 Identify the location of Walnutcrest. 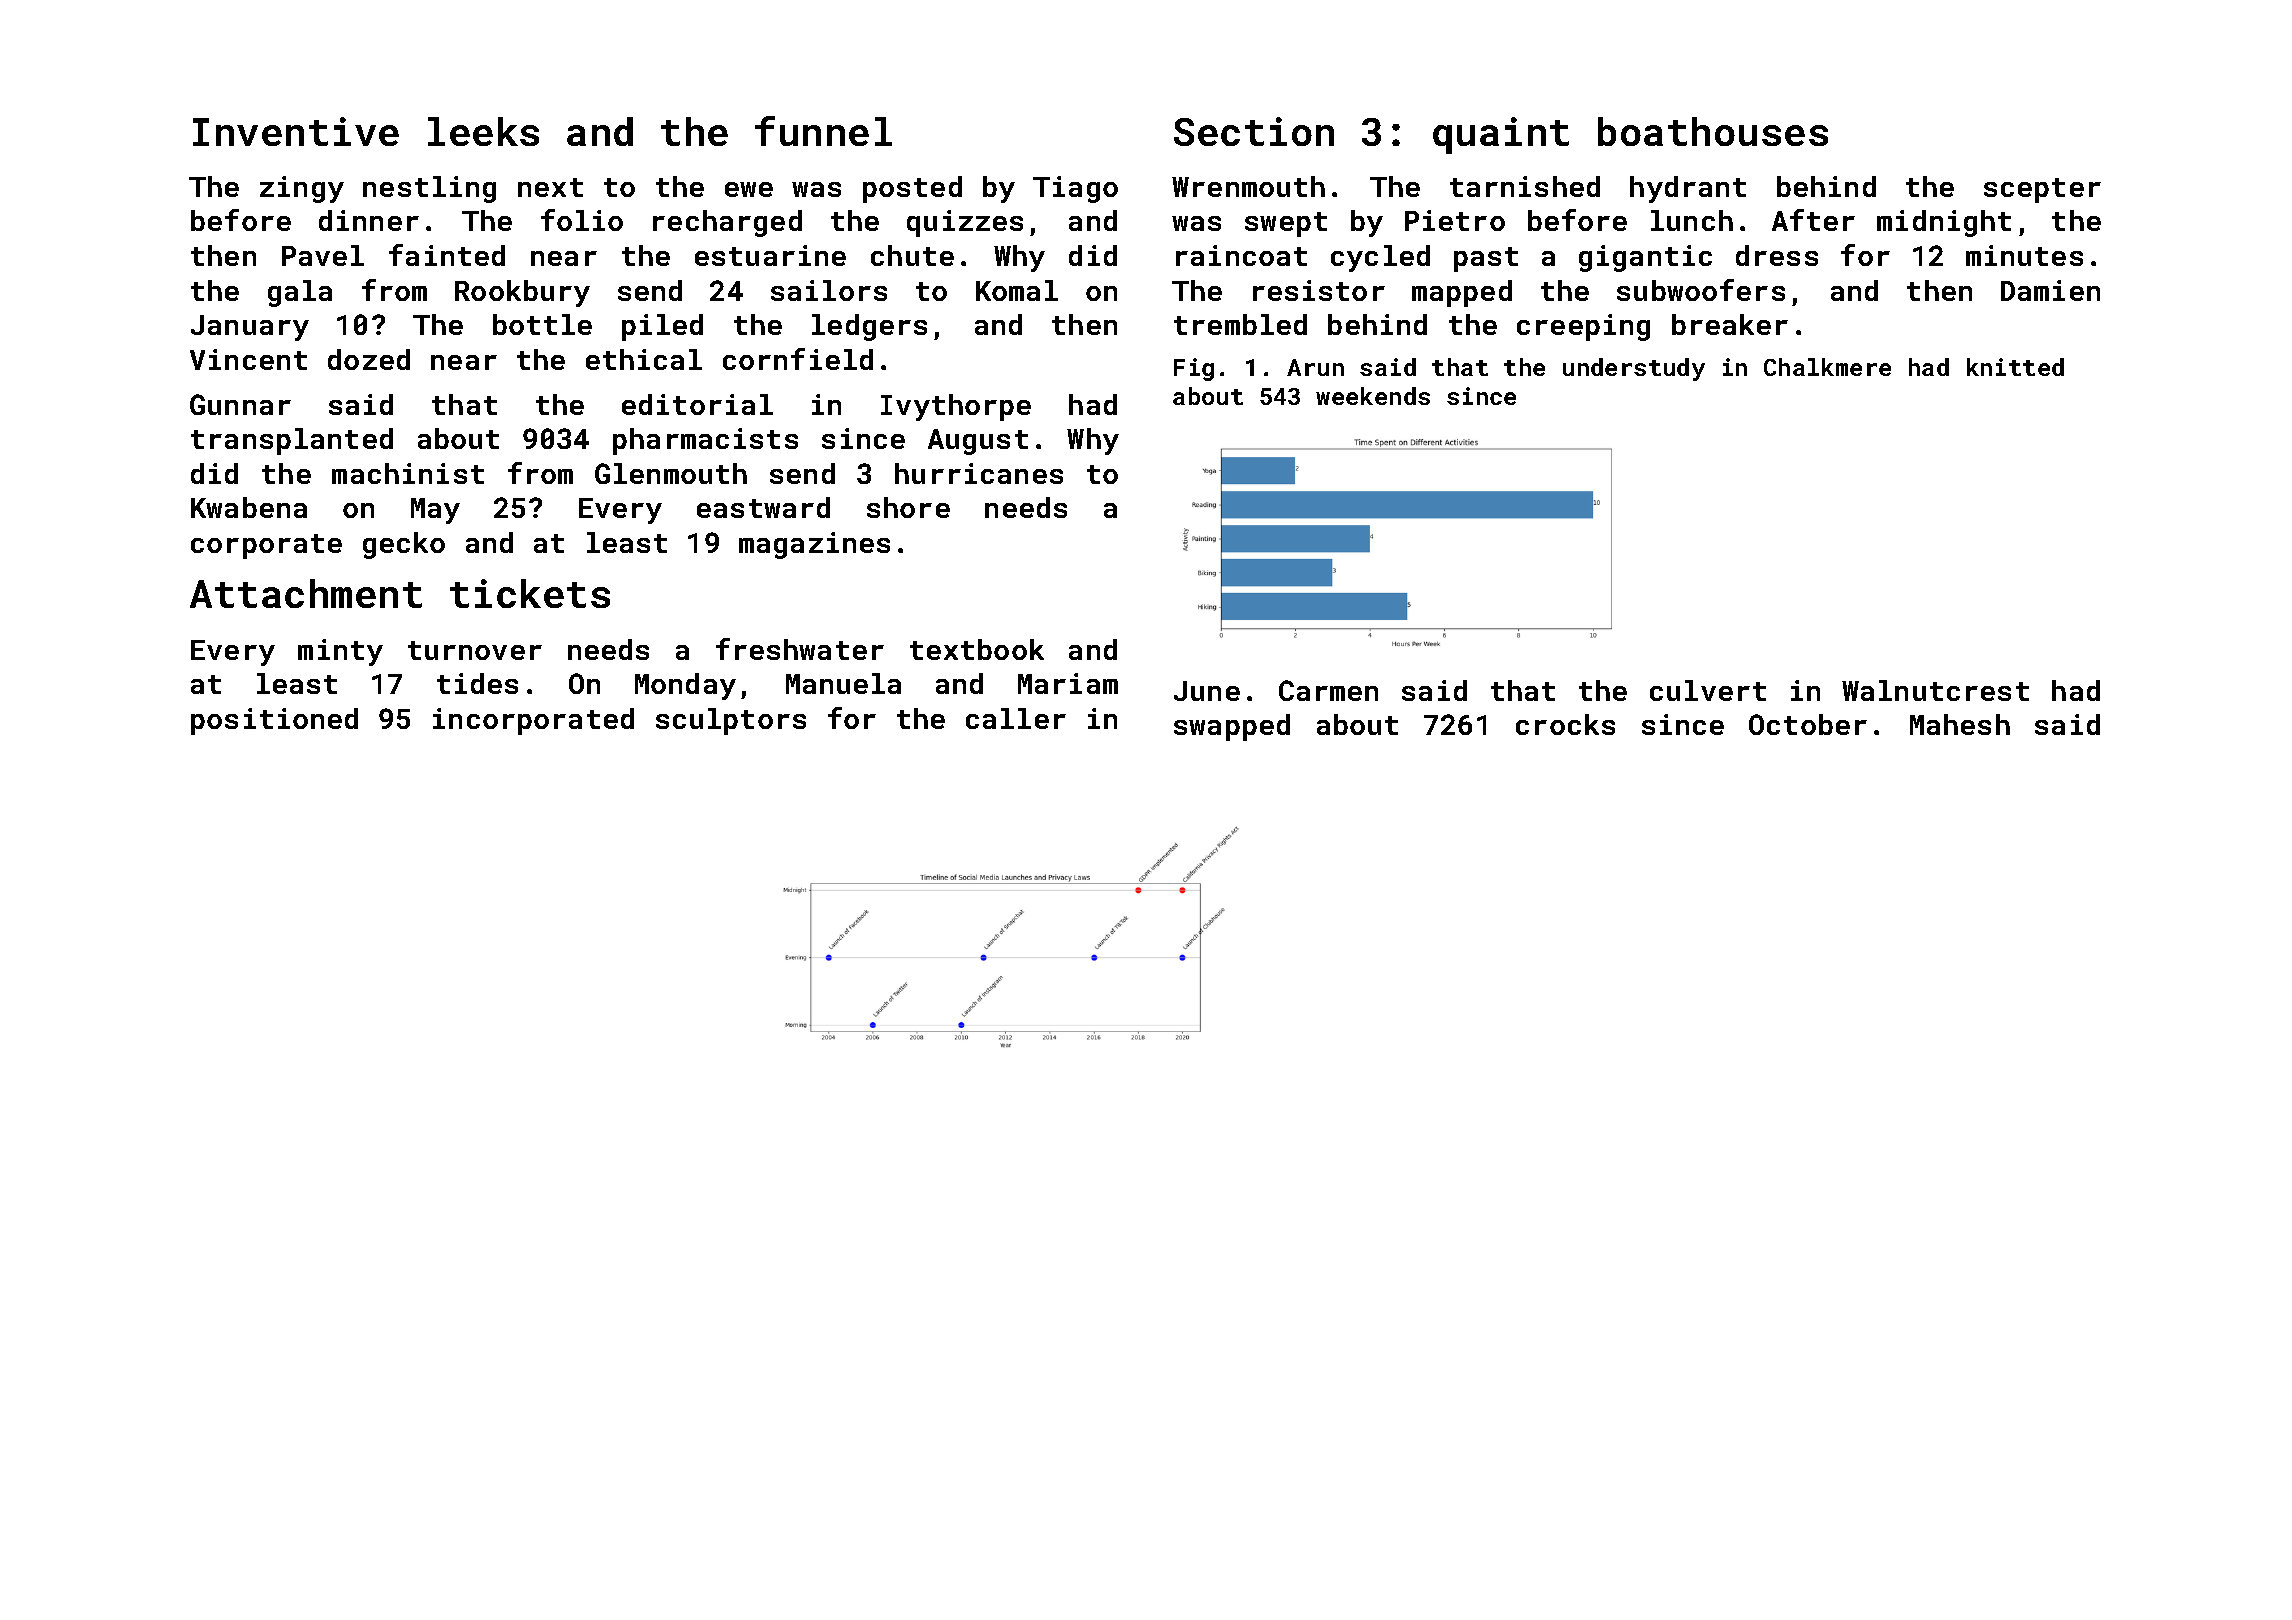
(1935, 690).
